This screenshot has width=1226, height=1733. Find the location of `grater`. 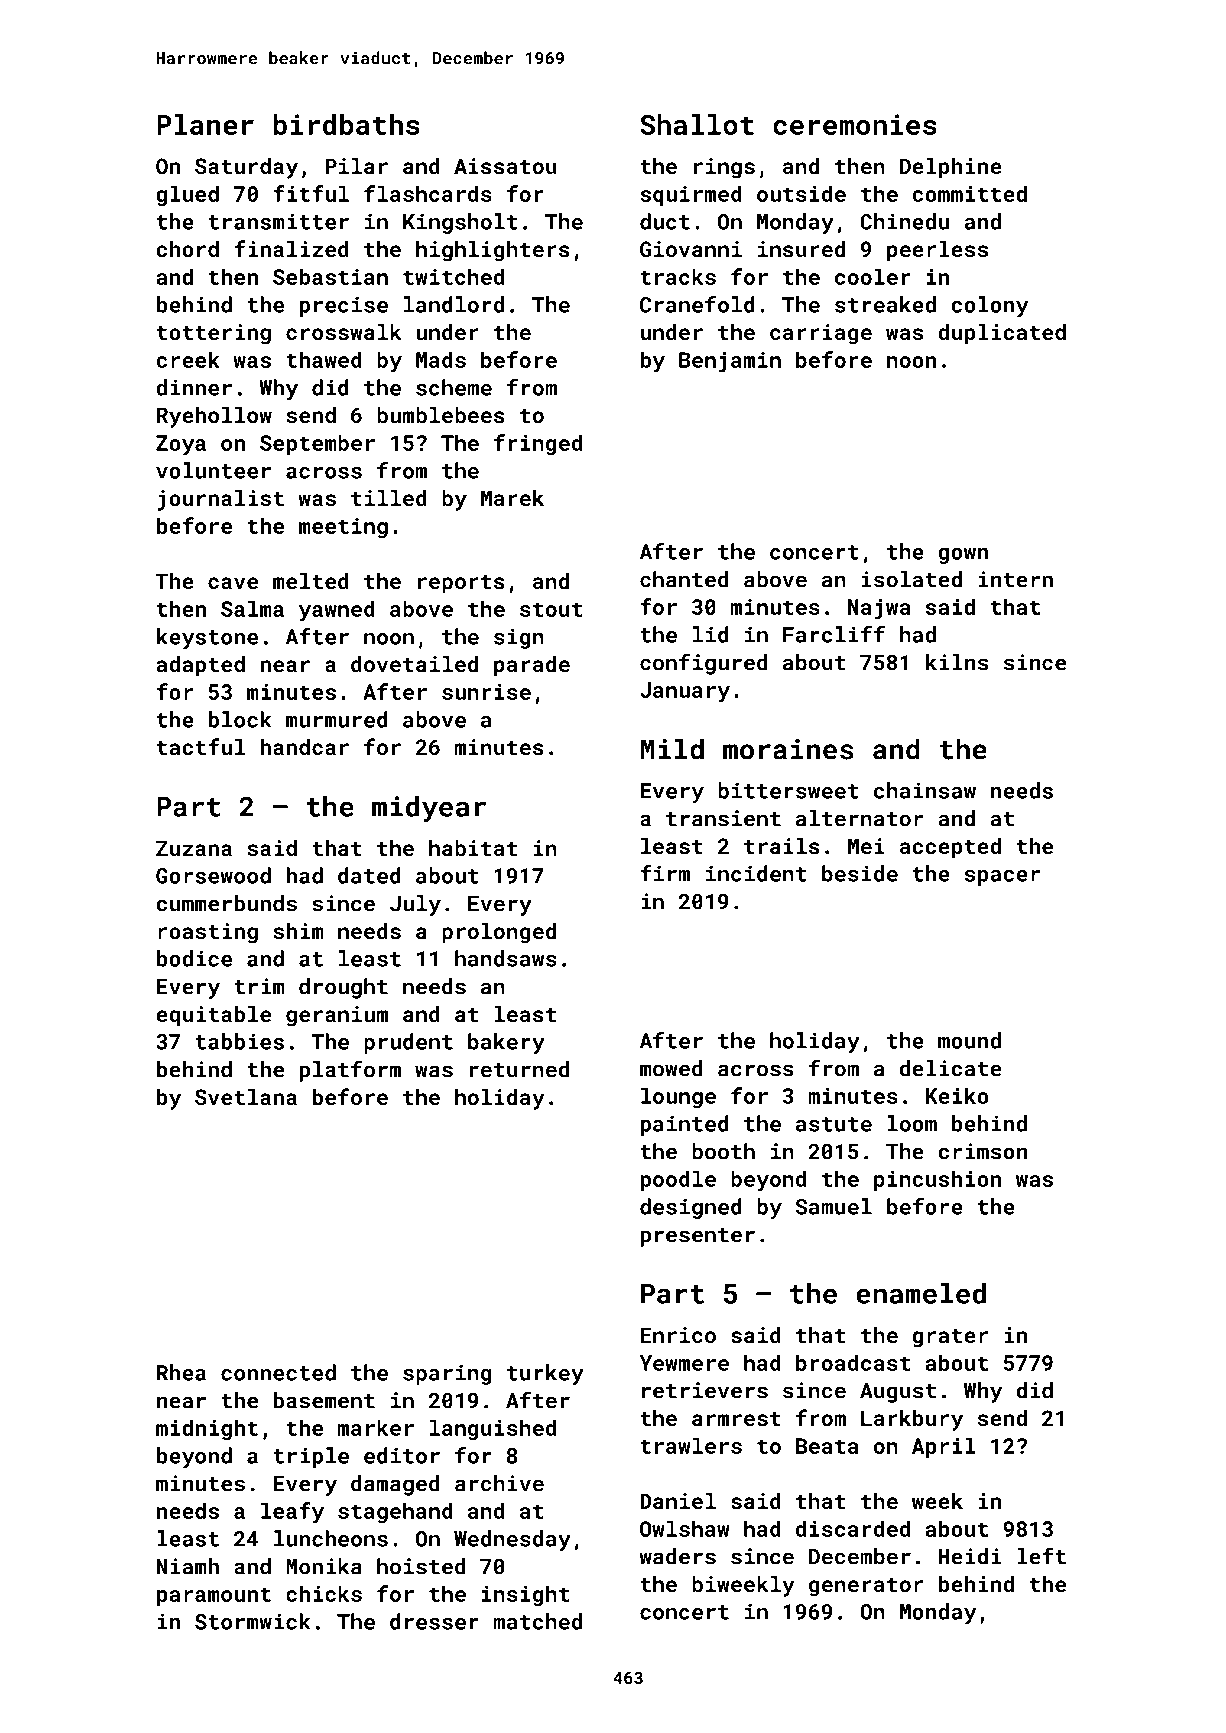

grater is located at coordinates (950, 1338).
